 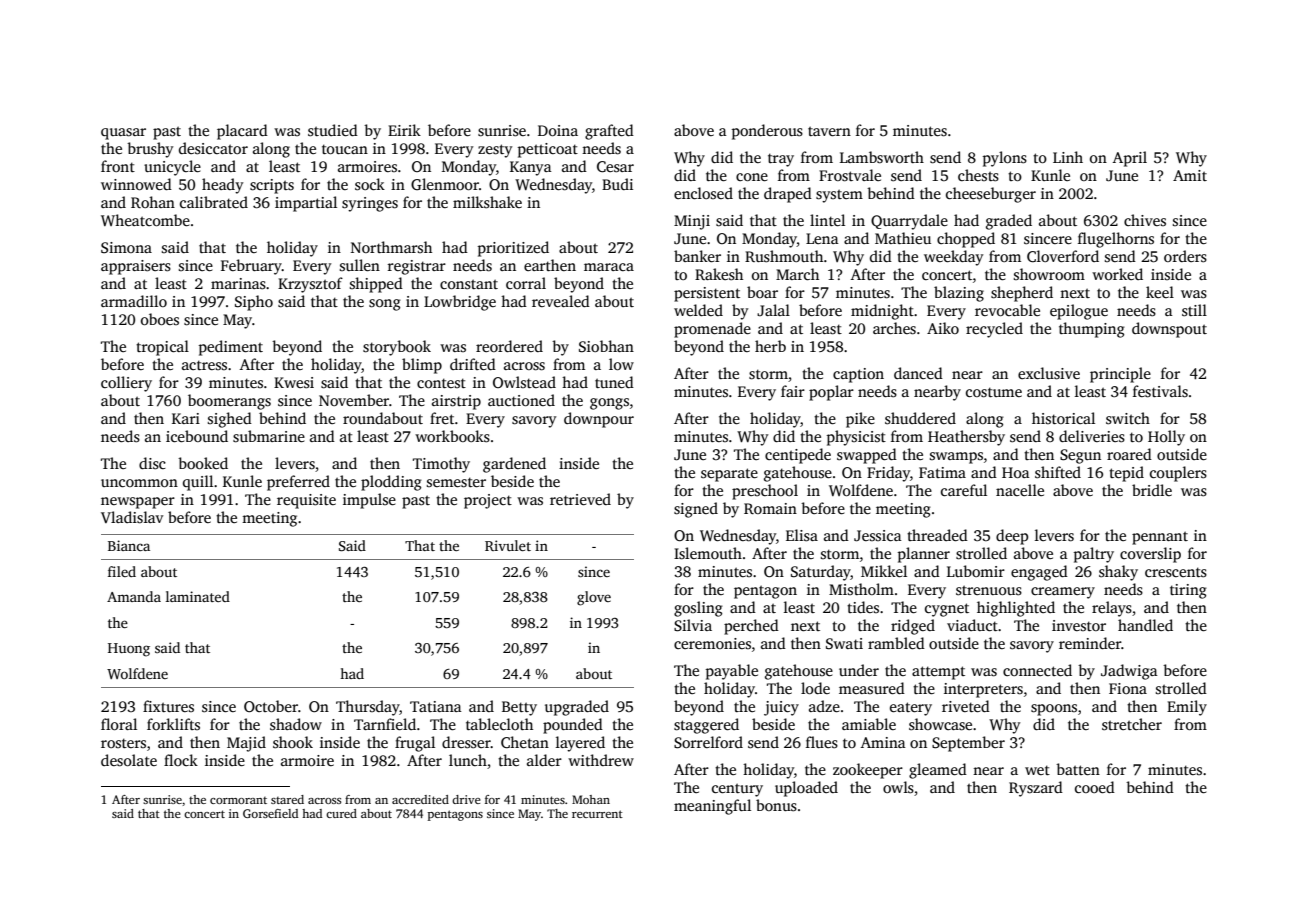 What do you see at coordinates (1049, 373) in the image?
I see `exclusive` at bounding box center [1049, 373].
